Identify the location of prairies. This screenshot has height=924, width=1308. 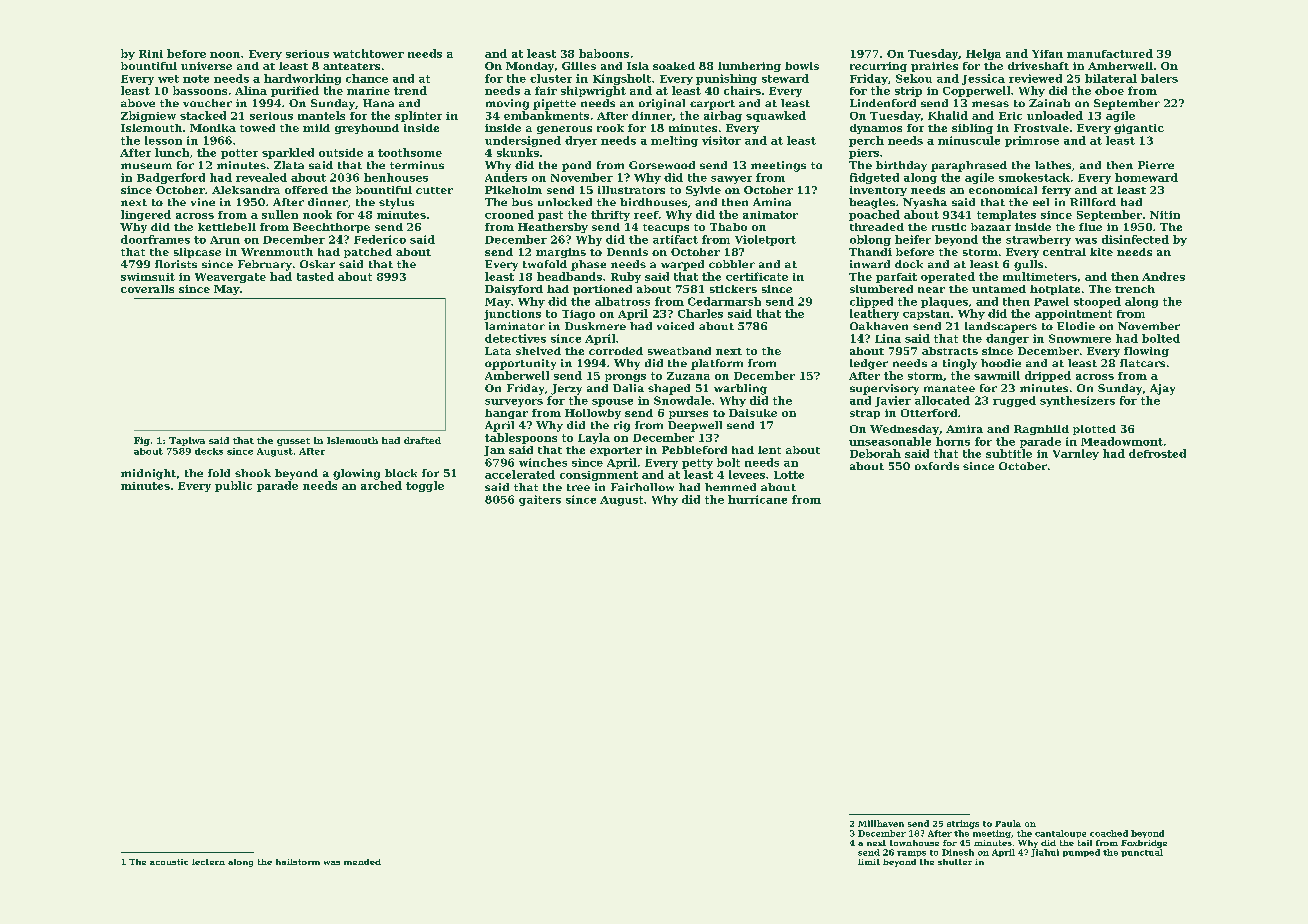
(934, 67).
